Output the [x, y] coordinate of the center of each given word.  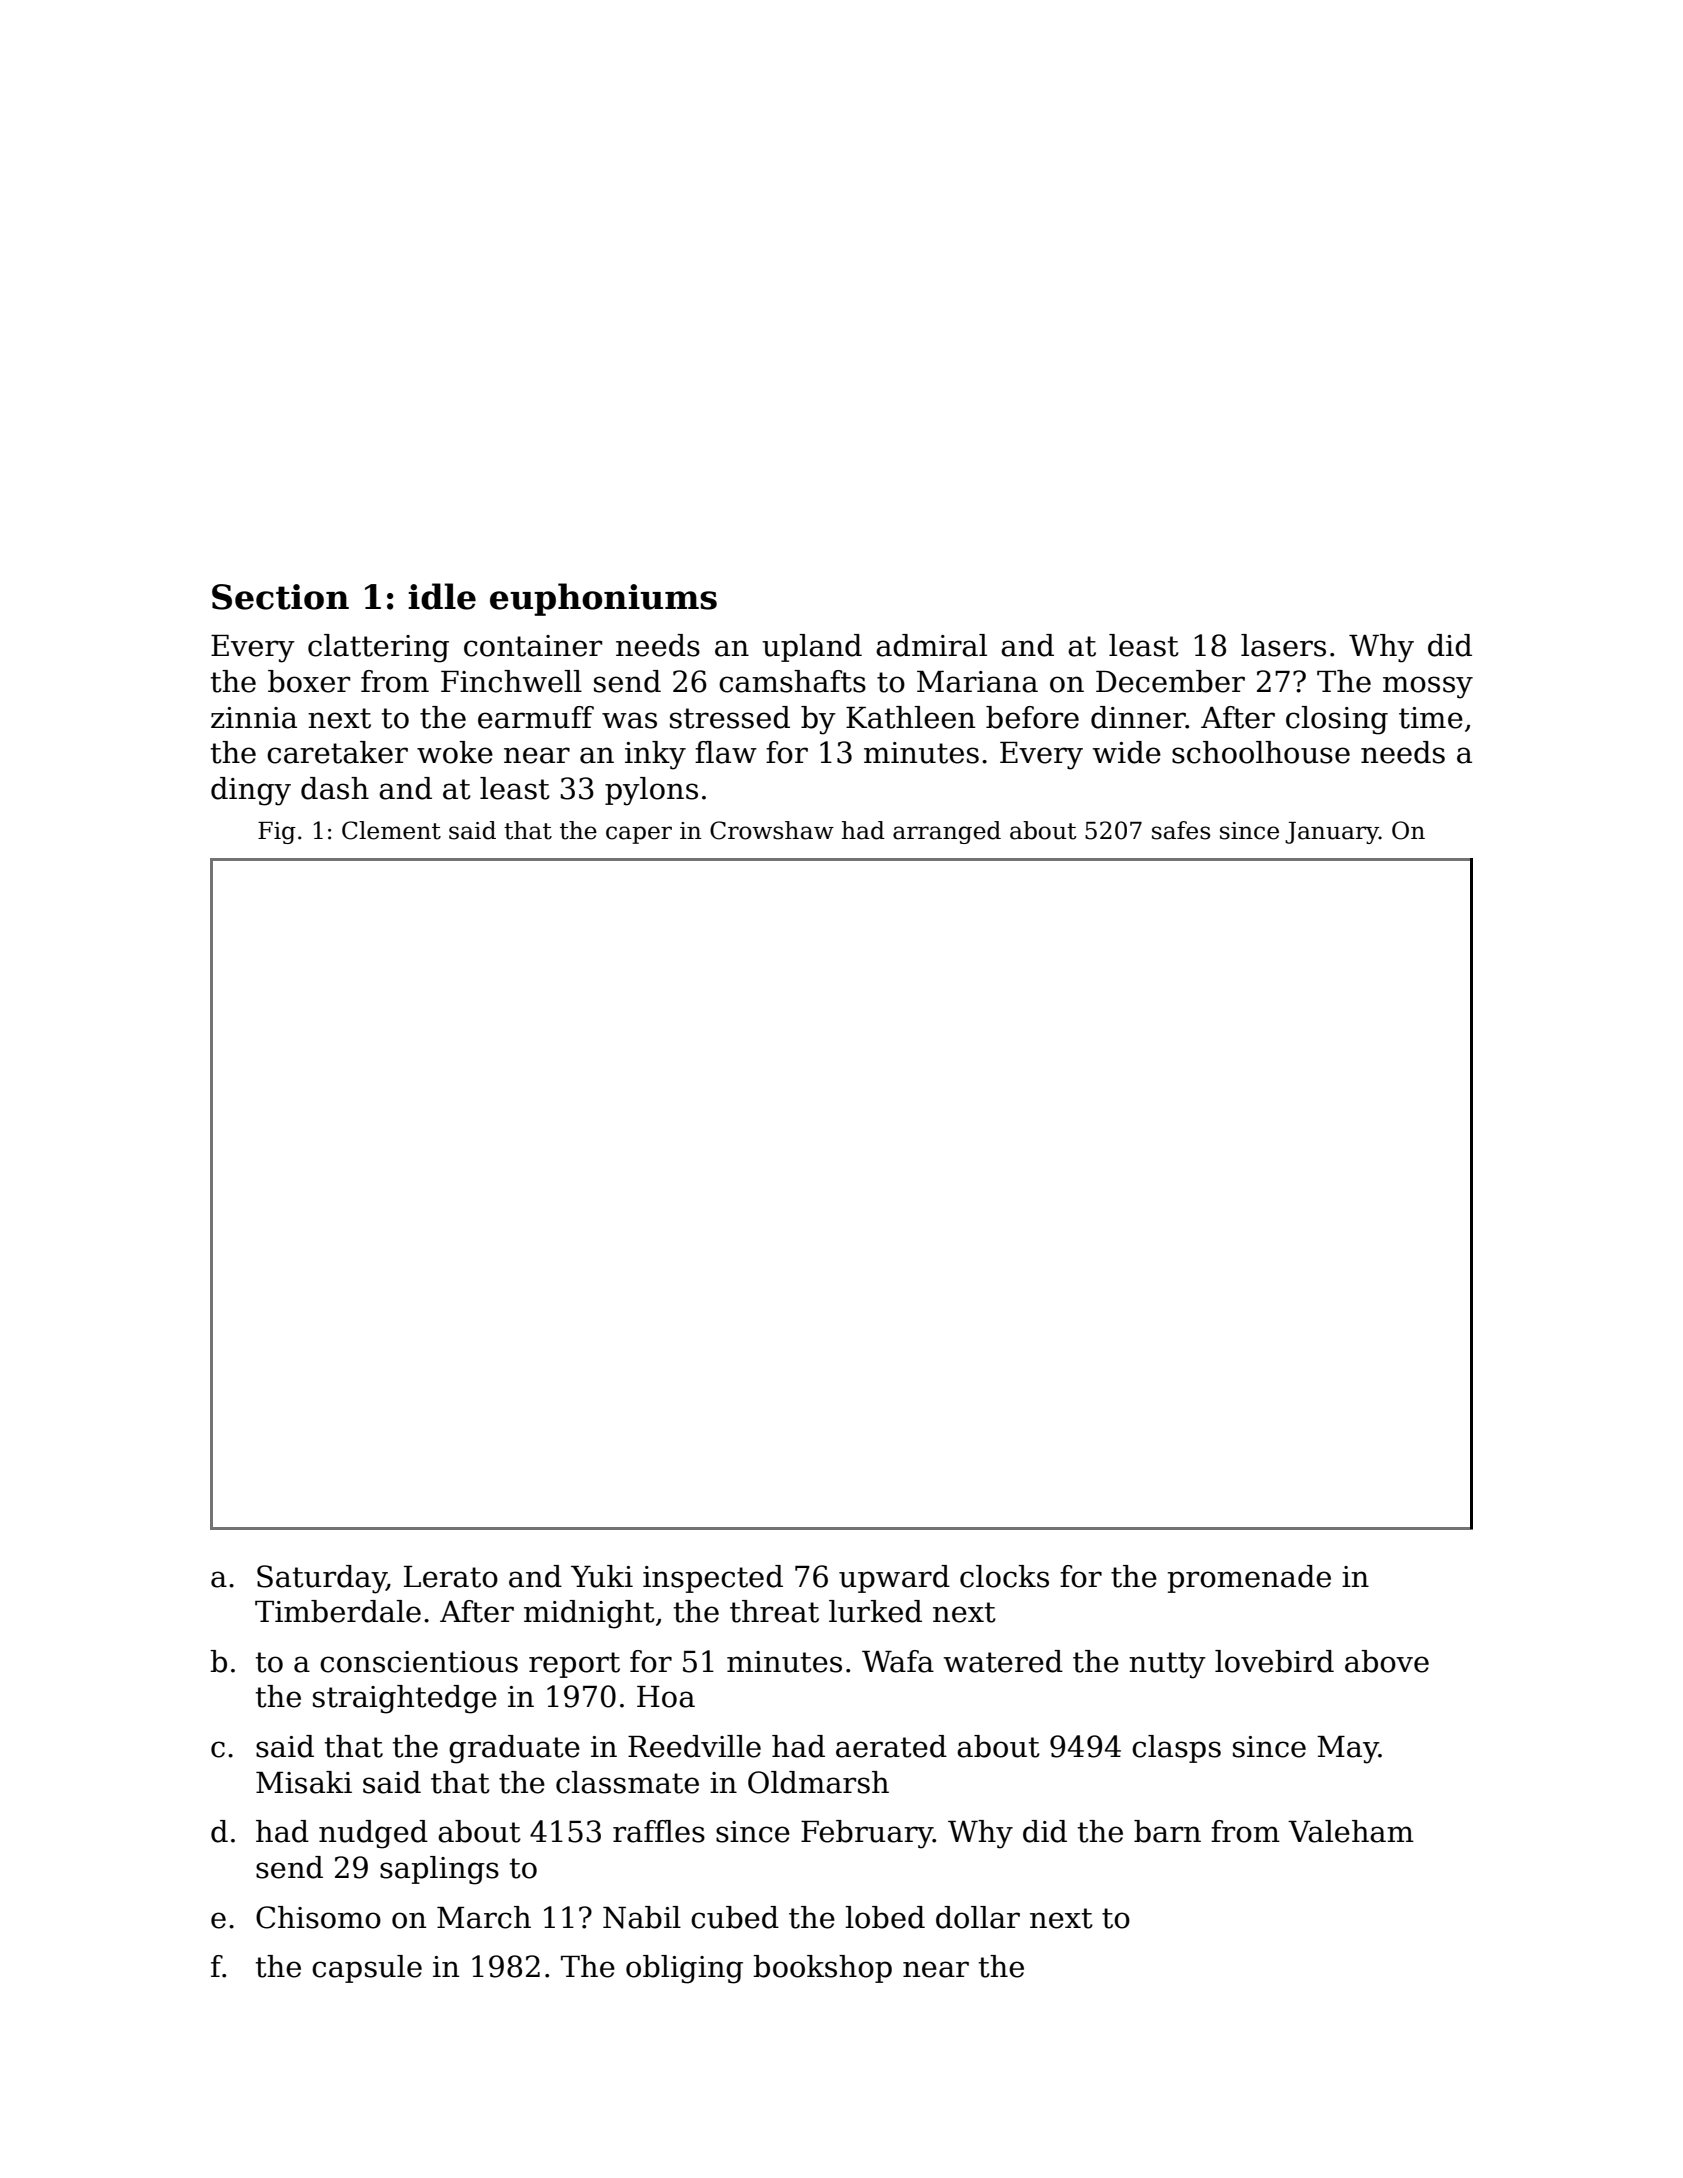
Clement [391, 830]
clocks [1004, 1576]
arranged [947, 832]
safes [1181, 830]
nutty [1167, 1665]
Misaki [304, 1782]
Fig [277, 833]
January [1332, 833]
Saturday [322, 1579]
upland [812, 648]
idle [442, 596]
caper [639, 835]
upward [894, 1579]
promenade [1249, 1579]
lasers [1283, 645]
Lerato [451, 1577]
